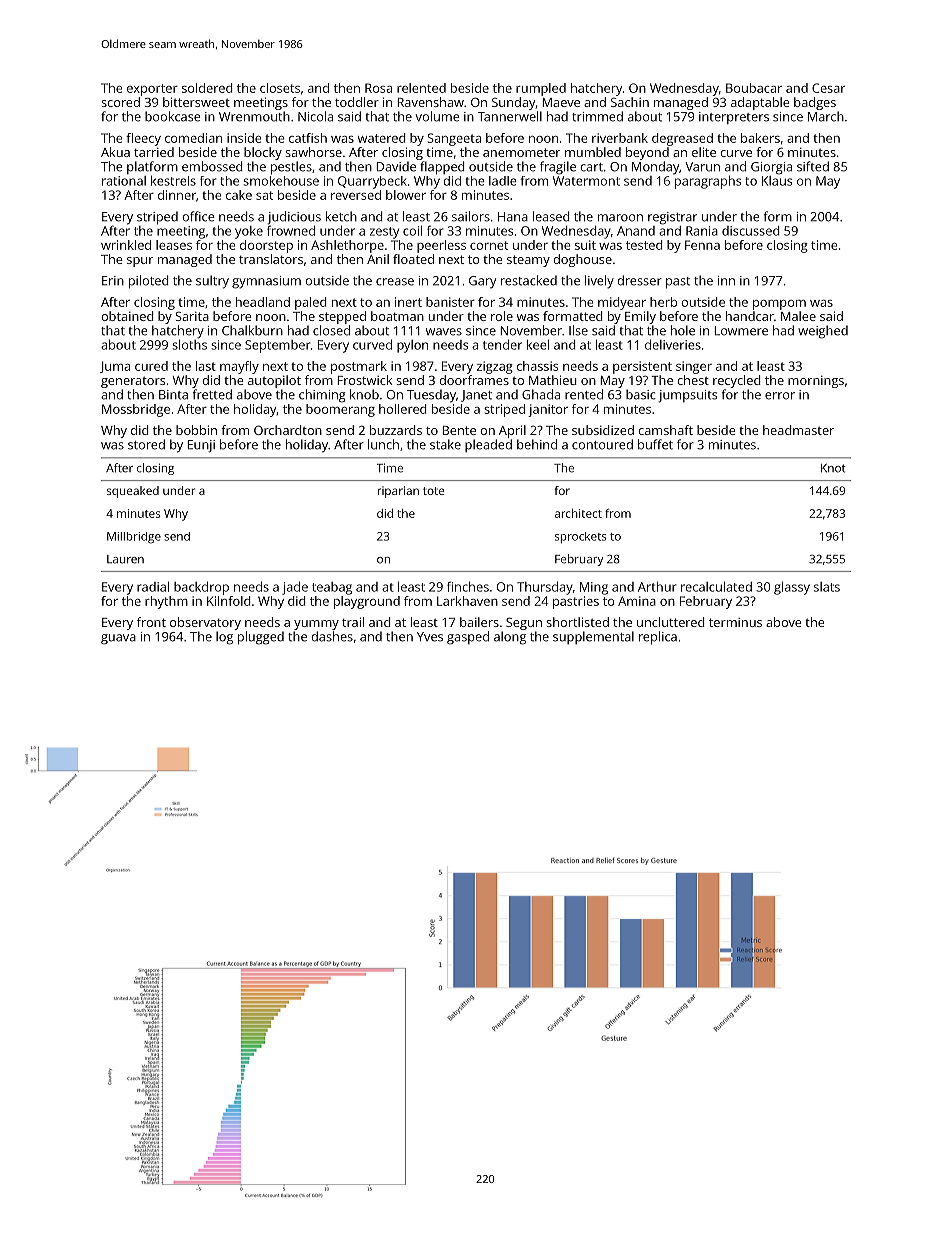 This screenshot has width=952, height=1233. What do you see at coordinates (828, 88) in the screenshot?
I see `Cesar` at bounding box center [828, 88].
